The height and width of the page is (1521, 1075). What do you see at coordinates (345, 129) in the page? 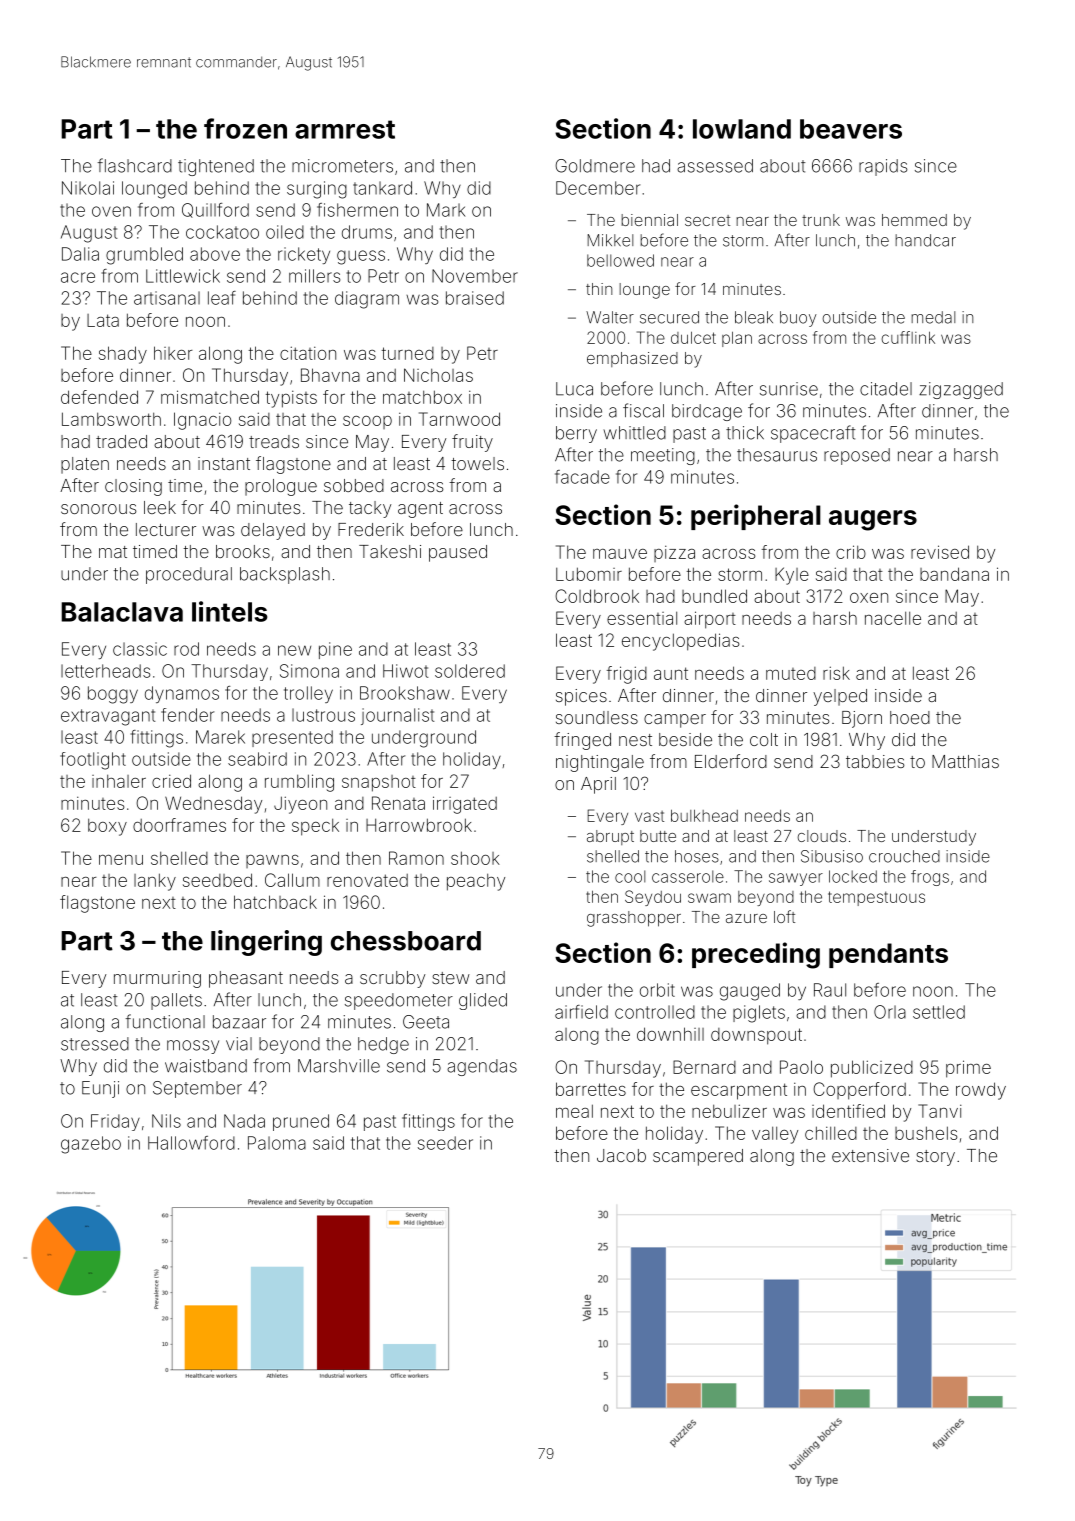
I see `armrest` at bounding box center [345, 129].
